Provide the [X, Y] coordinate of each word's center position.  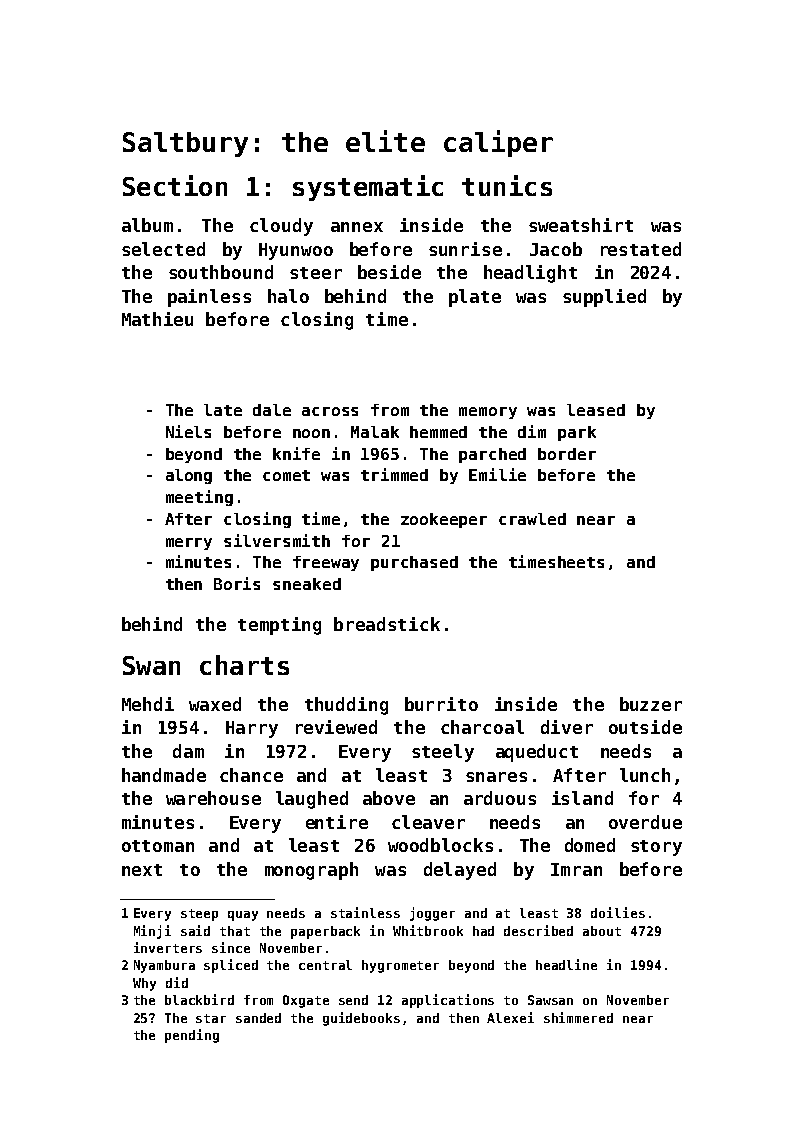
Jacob [556, 249]
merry [189, 544]
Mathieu [157, 319]
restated [641, 249]
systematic [368, 188]
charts [244, 665]
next [142, 870]
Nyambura [164, 966]
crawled [532, 519]
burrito [441, 704]
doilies [618, 912]
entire [337, 822]
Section [175, 185]
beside [389, 272]
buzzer [651, 704]
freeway [326, 563]
